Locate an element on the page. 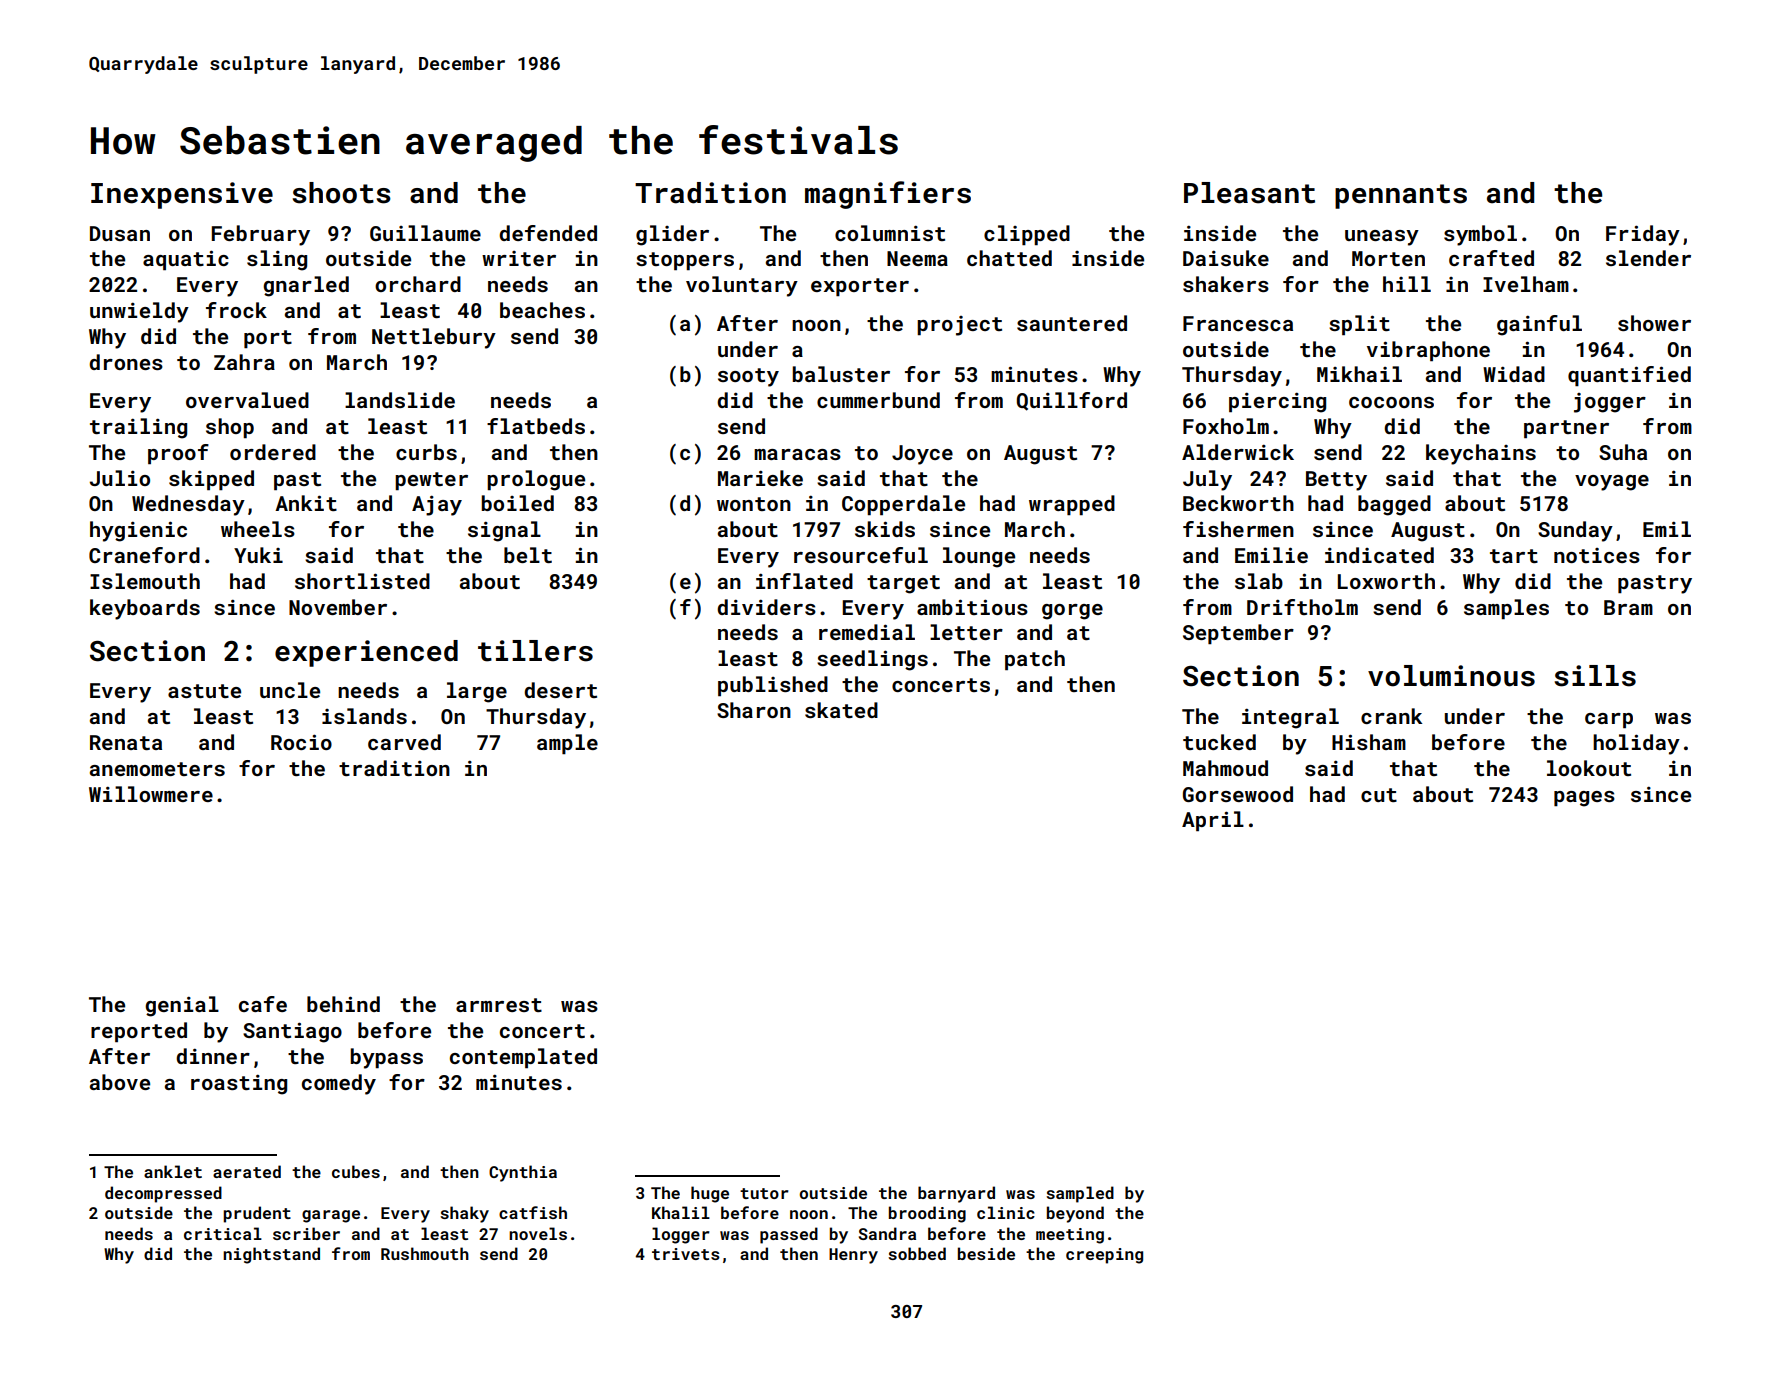 Image resolution: width=1781 pixels, height=1376 pixels. Sharon is located at coordinates (754, 710).
